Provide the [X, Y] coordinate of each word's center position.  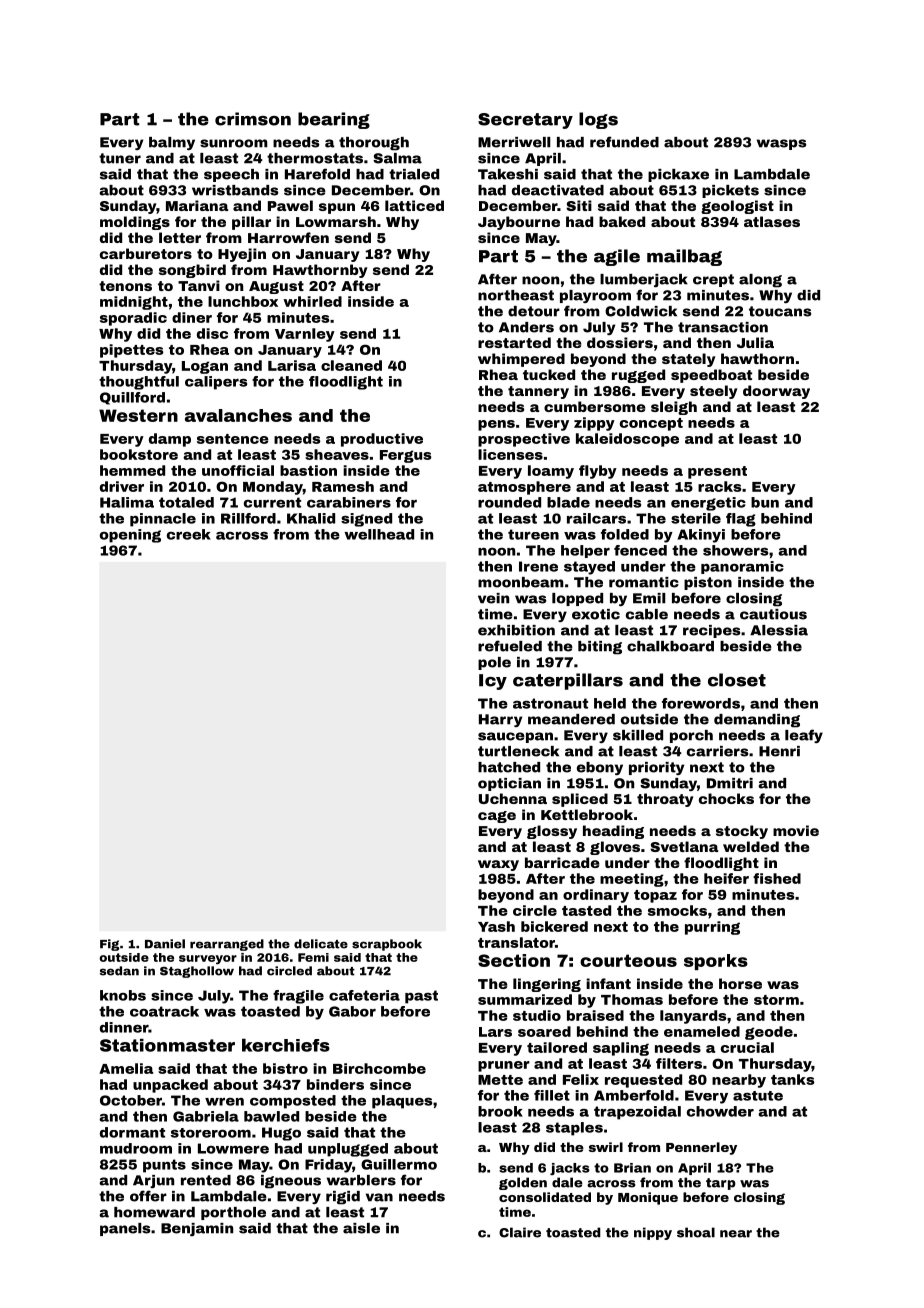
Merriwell [514, 142]
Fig [109, 945]
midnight [134, 303]
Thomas [632, 999]
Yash [496, 926]
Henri [779, 751]
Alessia [779, 630]
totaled [186, 502]
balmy [172, 143]
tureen [533, 534]
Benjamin [197, 1229]
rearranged [227, 945]
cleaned [351, 365]
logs [598, 120]
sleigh [674, 408]
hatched [509, 767]
